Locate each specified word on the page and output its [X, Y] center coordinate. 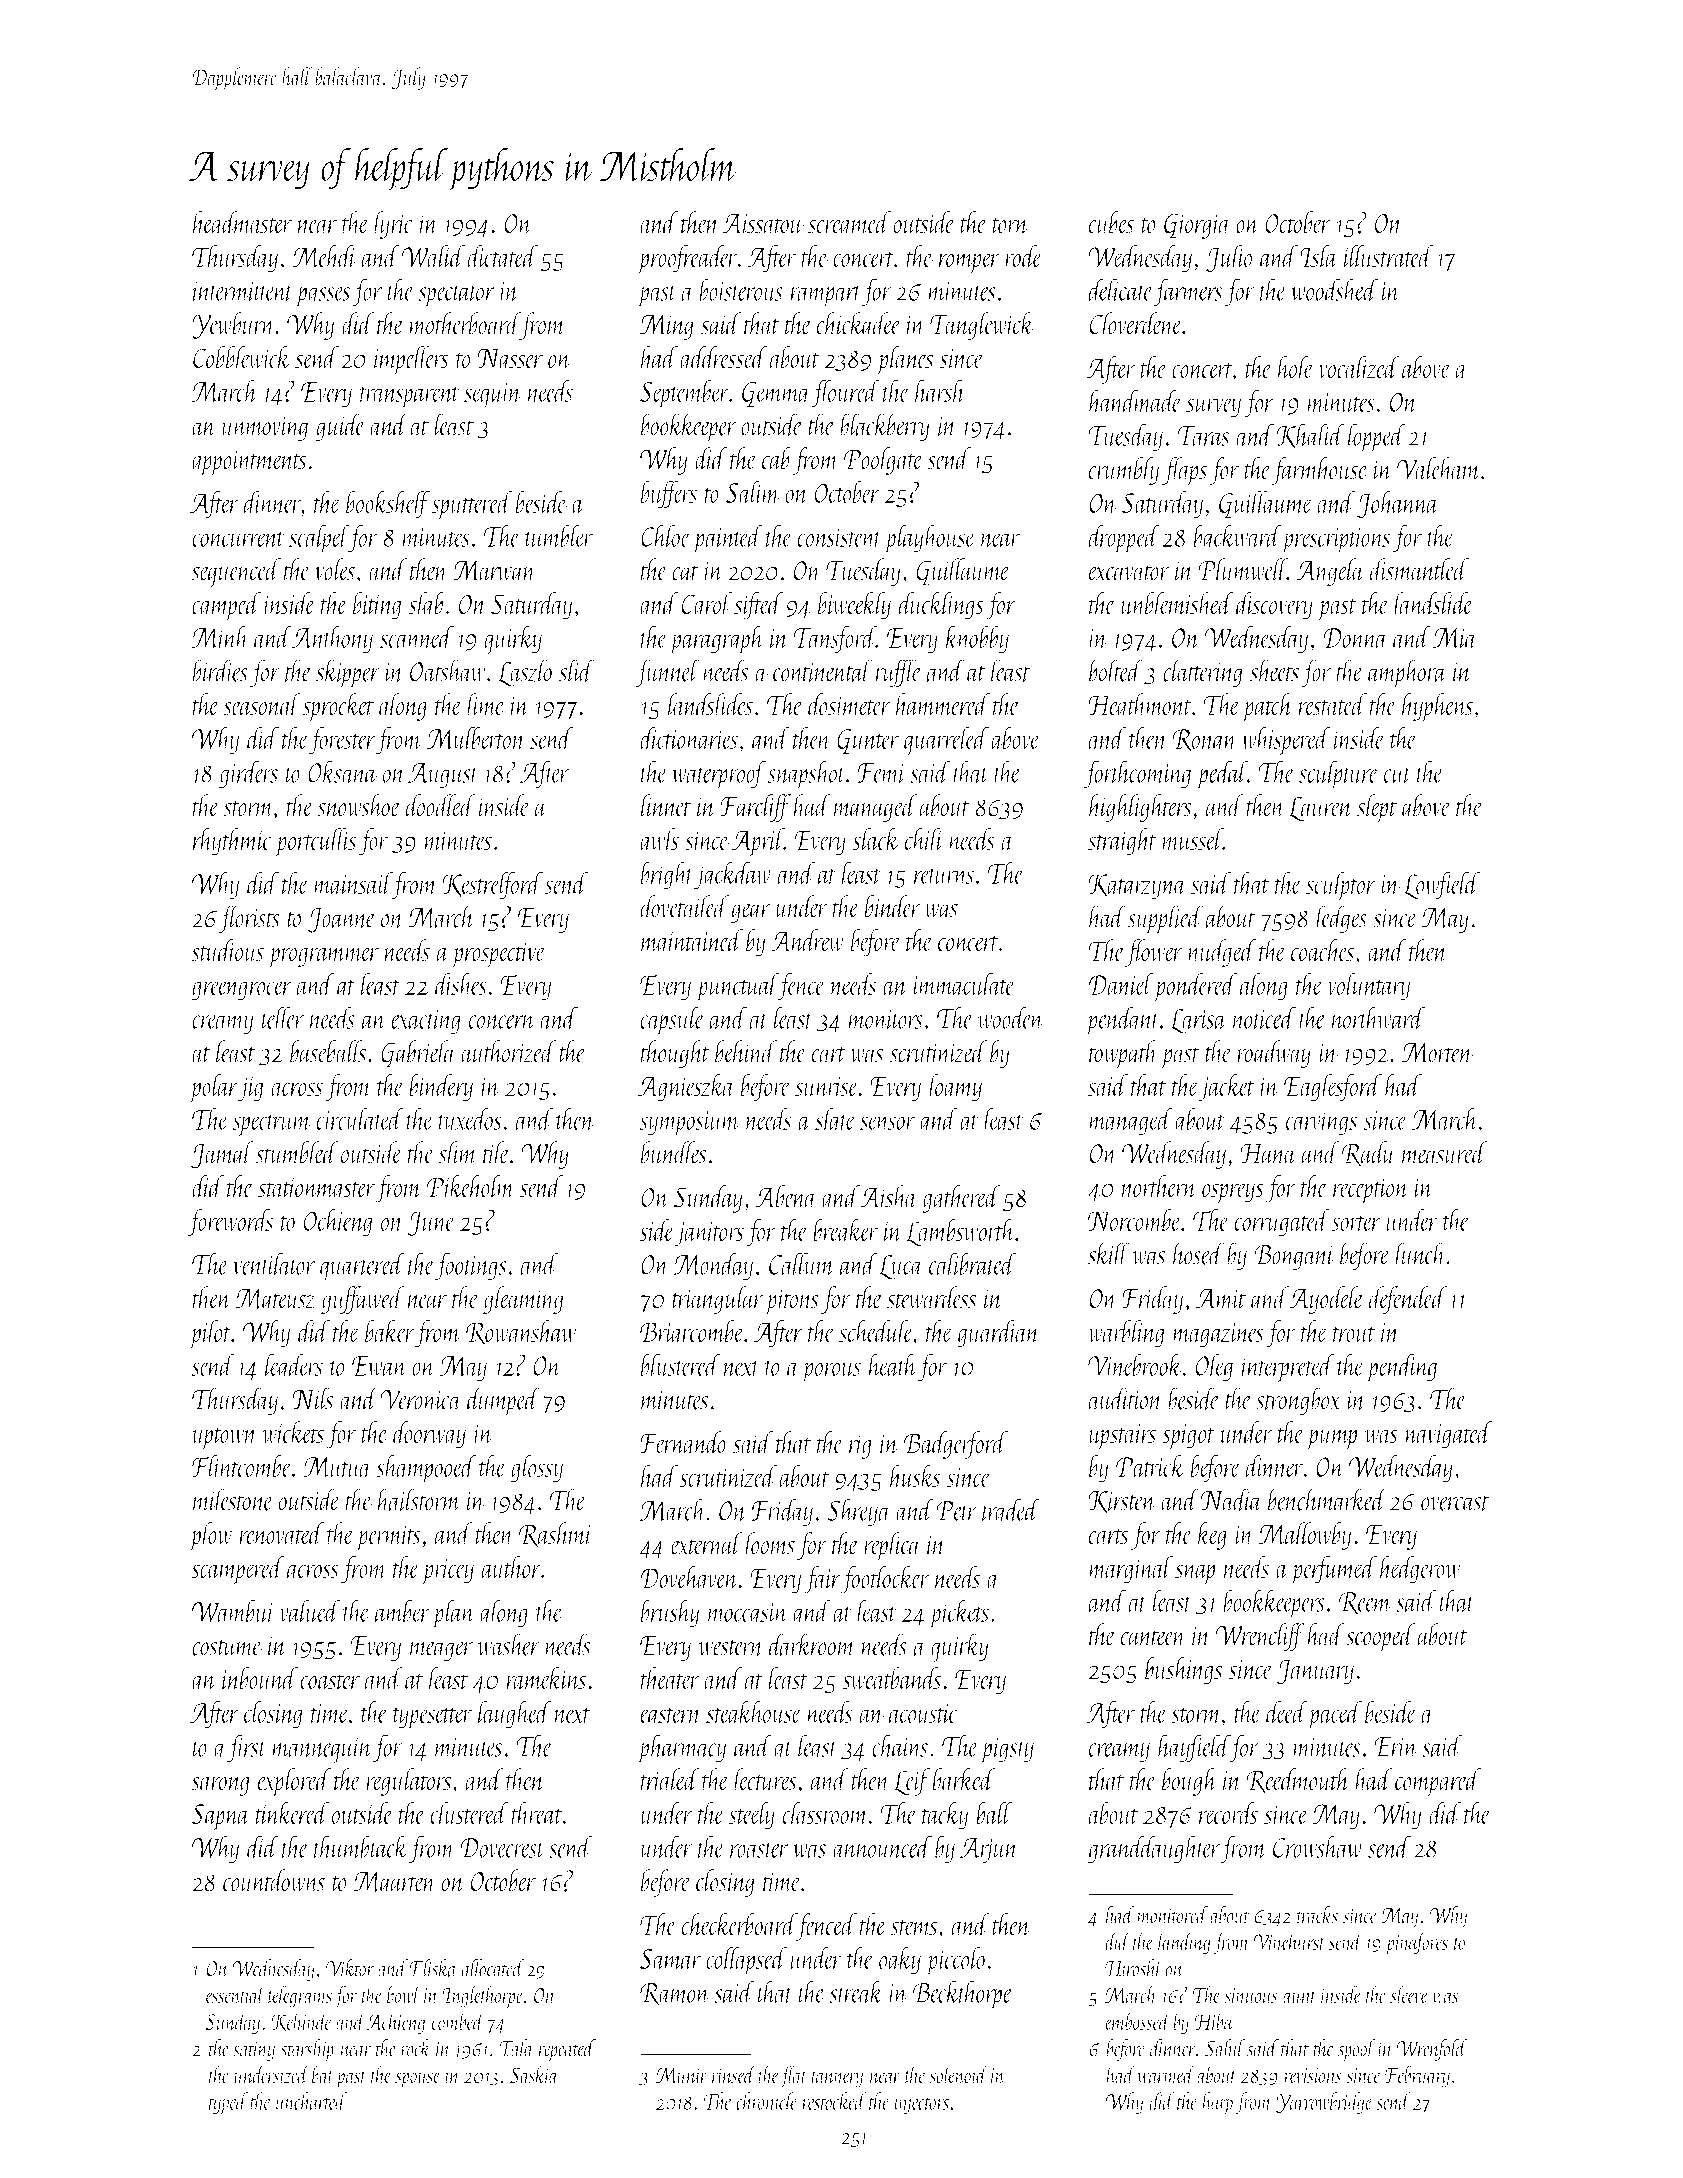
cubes [1111, 222]
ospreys [1233, 1193]
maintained [692, 940]
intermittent [243, 291]
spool [1357, 2050]
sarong [220, 1786]
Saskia [534, 2074]
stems [914, 1928]
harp [1217, 2103]
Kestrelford [492, 885]
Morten [1437, 1052]
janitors [709, 1234]
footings [471, 1266]
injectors [921, 2104]
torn [1010, 226]
